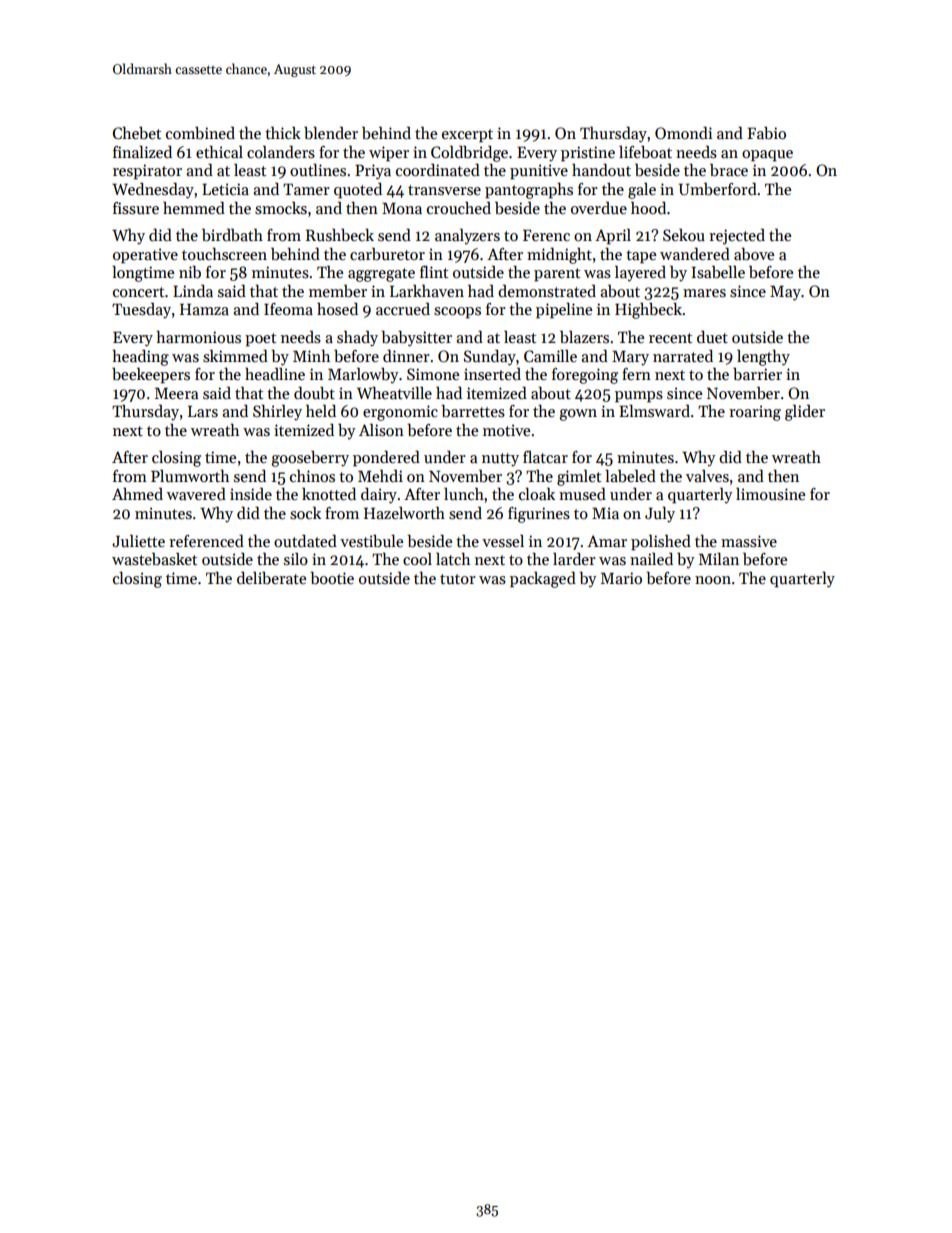 The image size is (952, 1233). What do you see at coordinates (458, 579) in the screenshot?
I see `tutor` at bounding box center [458, 579].
